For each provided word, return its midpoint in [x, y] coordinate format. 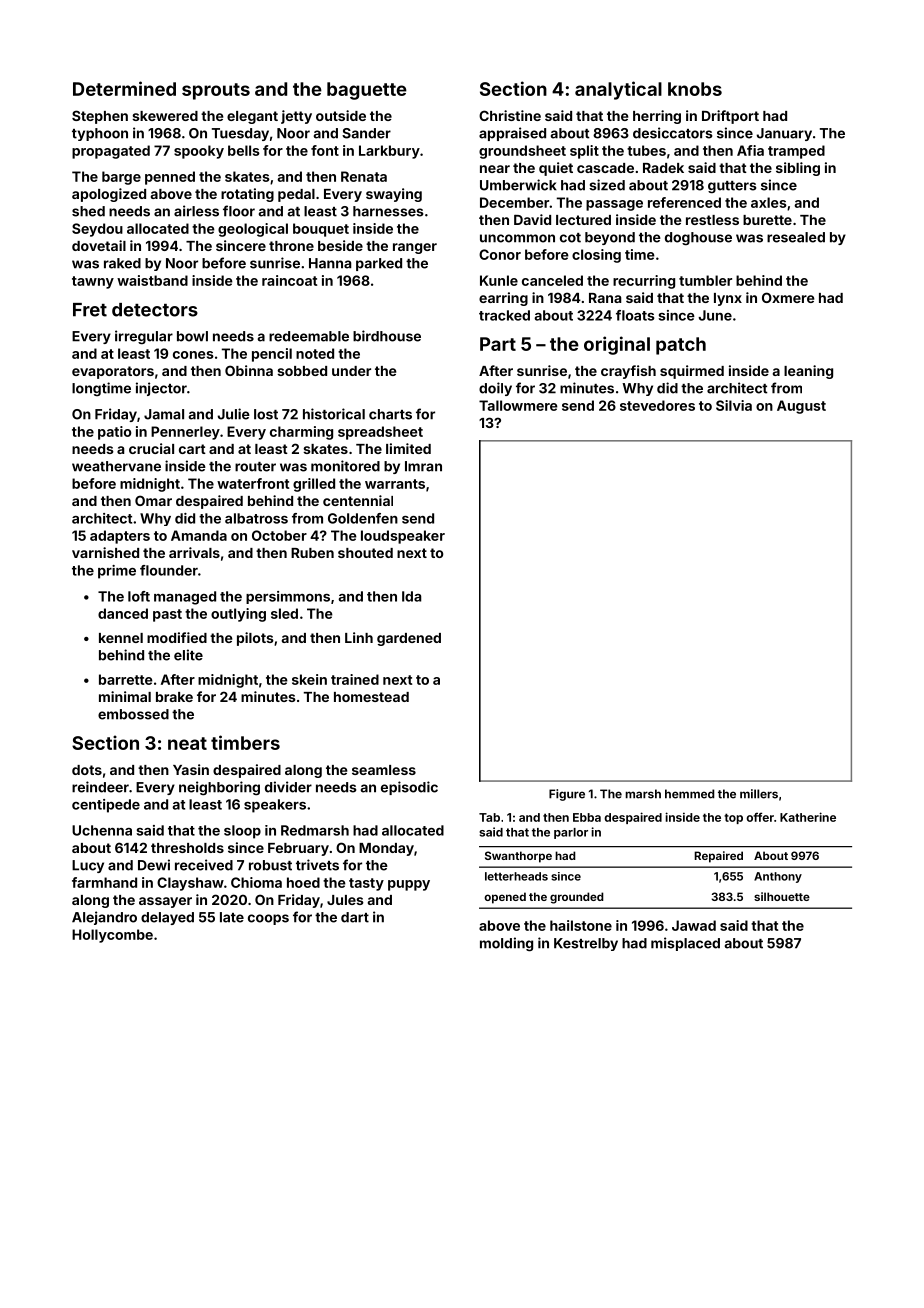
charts [390, 414]
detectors [155, 310]
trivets [317, 865]
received [204, 865]
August [801, 407]
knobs [695, 89]
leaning [808, 372]
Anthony [778, 877]
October [279, 535]
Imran [423, 466]
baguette [367, 91]
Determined [124, 88]
